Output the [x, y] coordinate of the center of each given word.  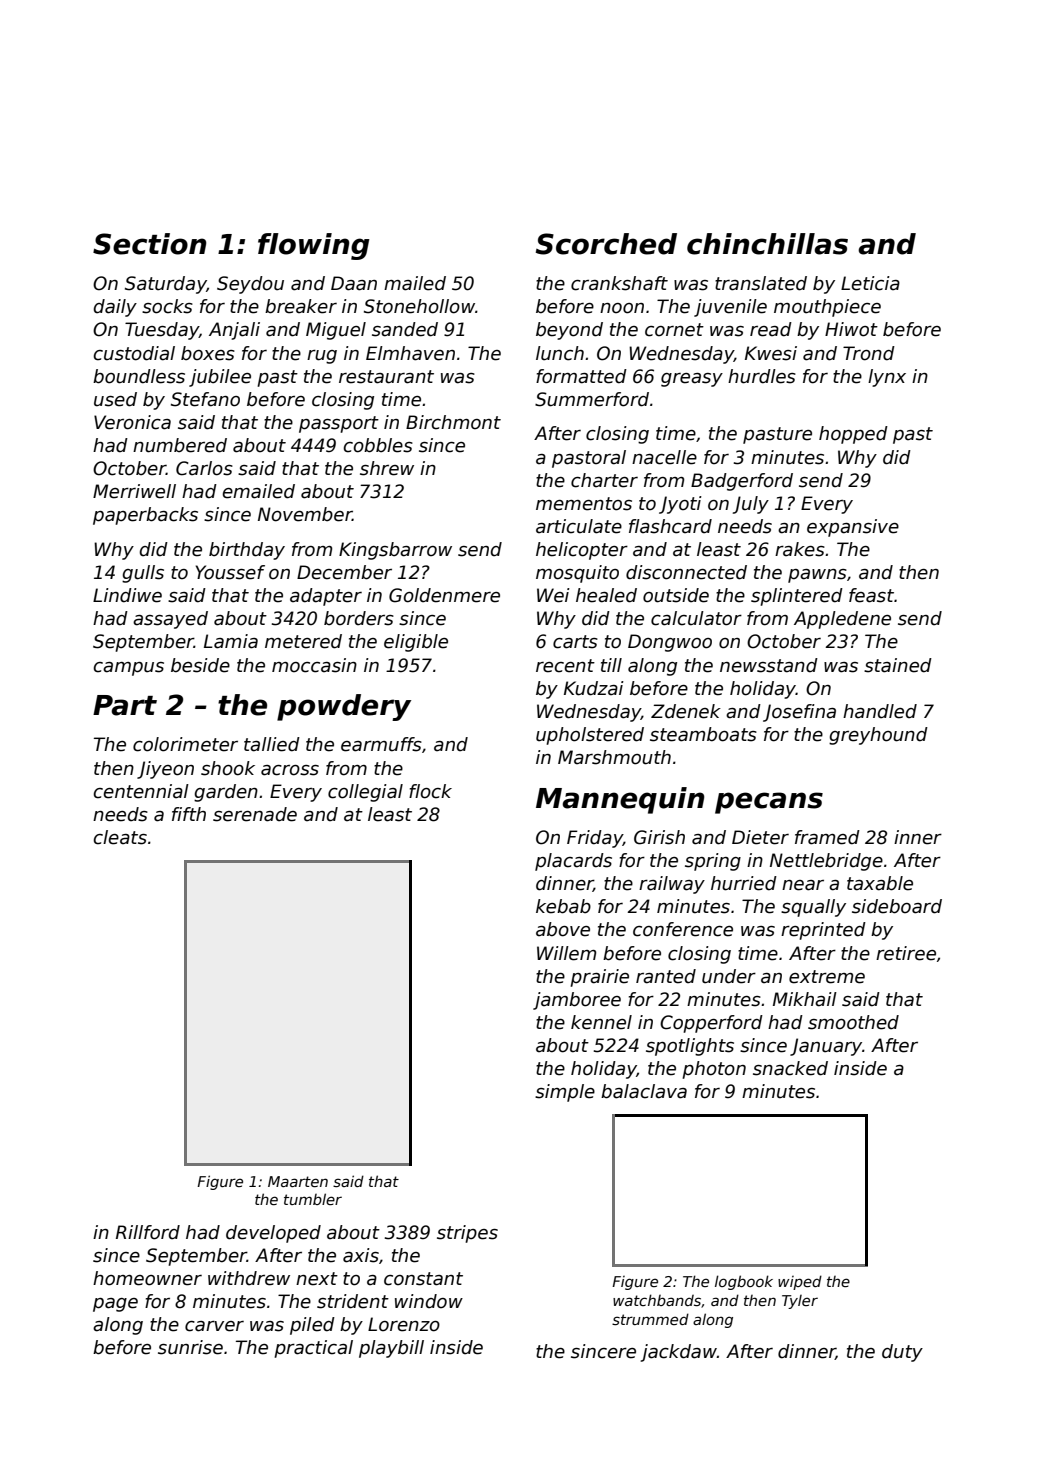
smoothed [853, 1022]
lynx [887, 378]
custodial [134, 353]
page [115, 1305]
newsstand [769, 665]
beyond [569, 331]
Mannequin [620, 800]
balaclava [644, 1091]
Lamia [231, 641]
